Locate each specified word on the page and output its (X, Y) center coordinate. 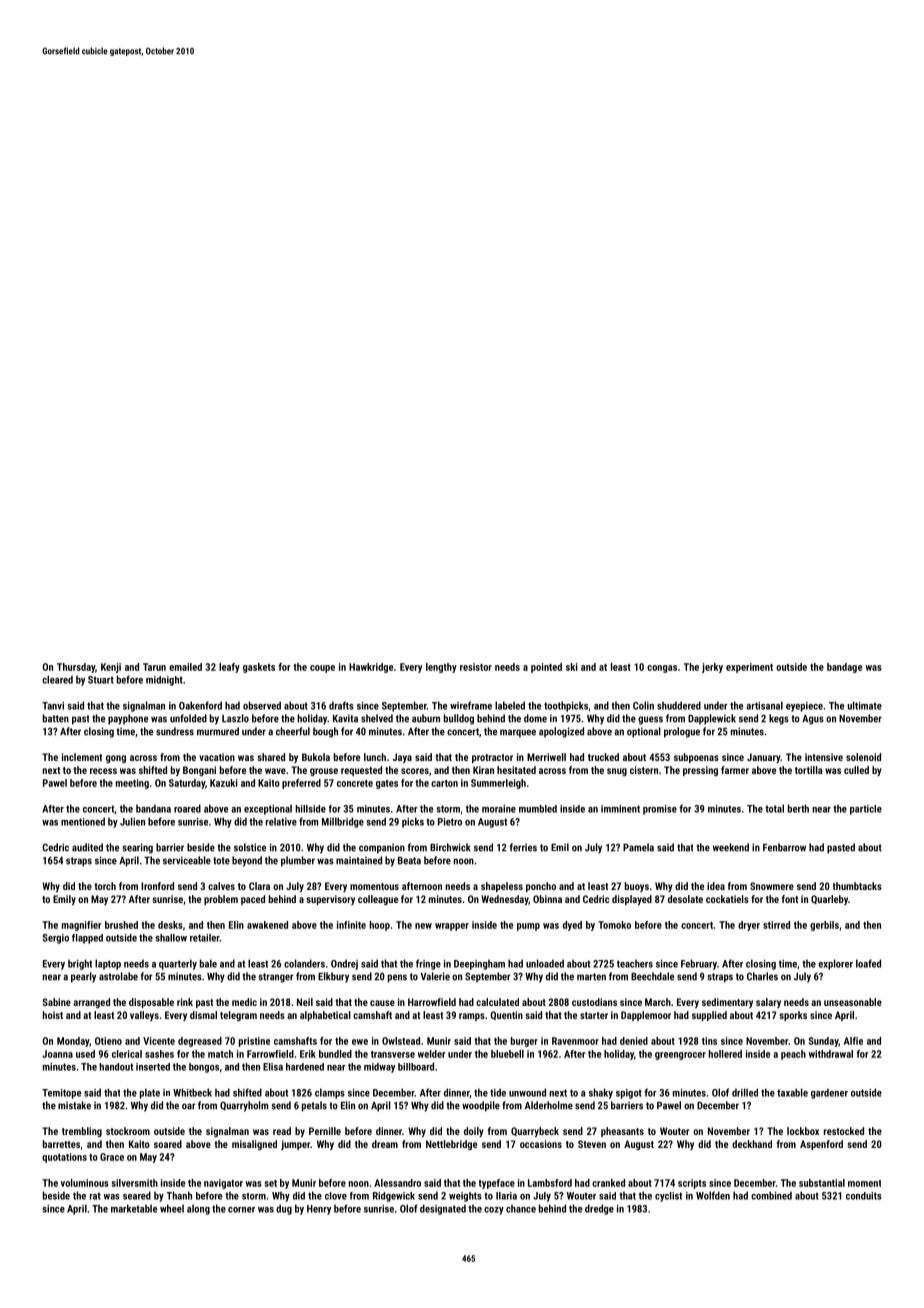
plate (150, 1093)
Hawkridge (371, 668)
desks (170, 925)
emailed (185, 667)
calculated (497, 1002)
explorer (835, 964)
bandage (844, 668)
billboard (416, 1066)
